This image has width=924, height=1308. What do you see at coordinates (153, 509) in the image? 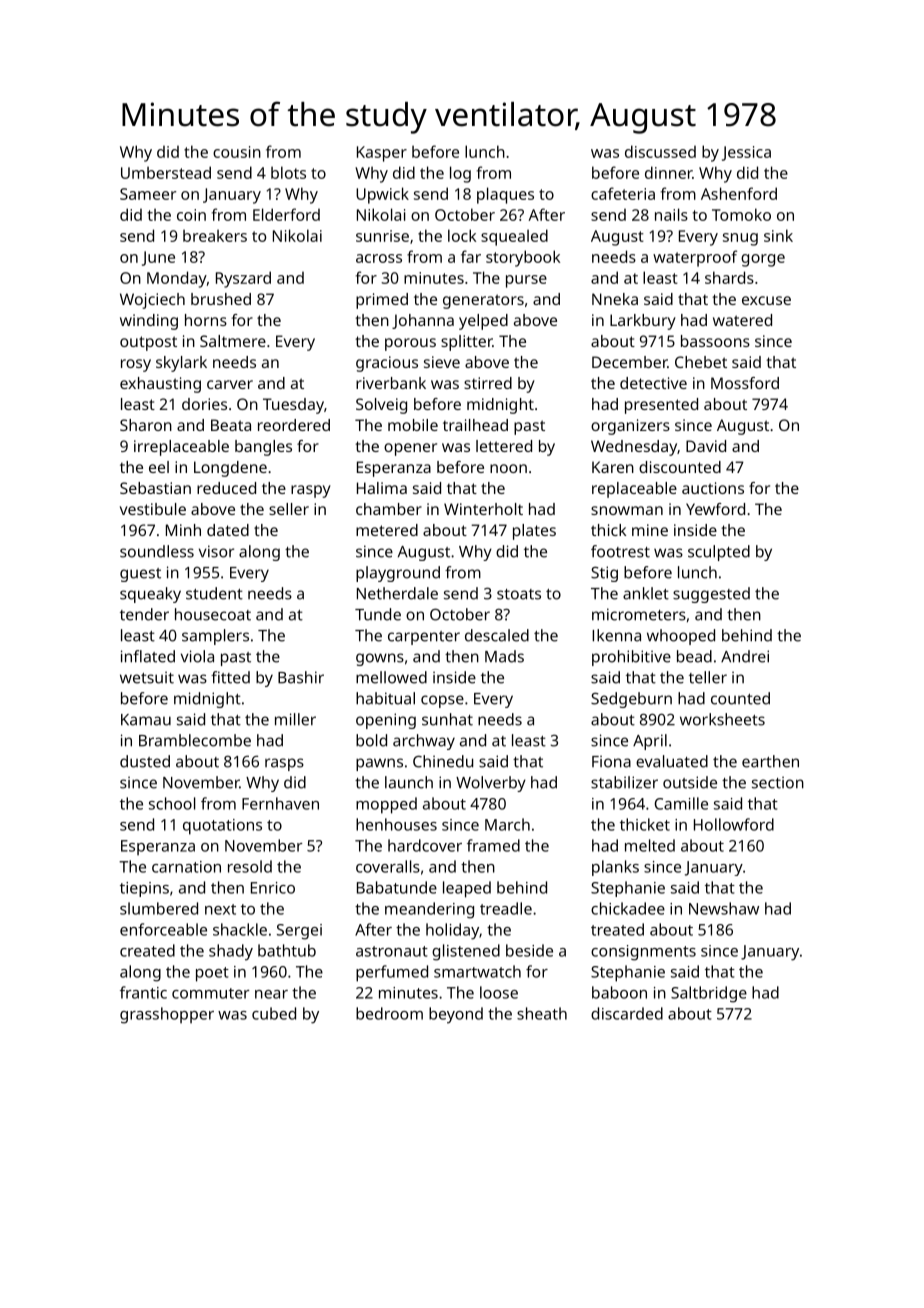
I see `vestibule` at bounding box center [153, 509].
